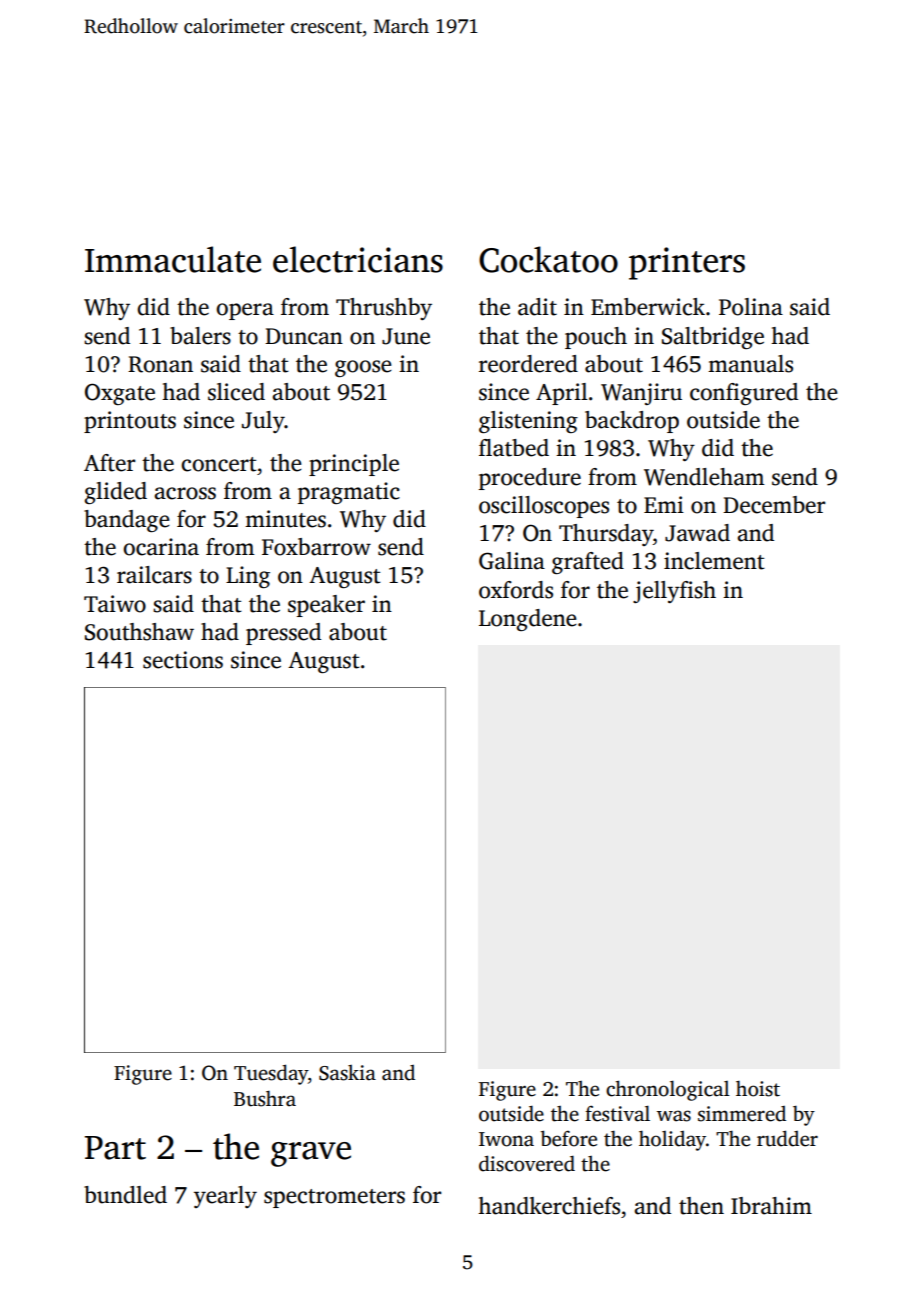 Image resolution: width=924 pixels, height=1311 pixels. I want to click on Immaculate, so click(173, 259).
